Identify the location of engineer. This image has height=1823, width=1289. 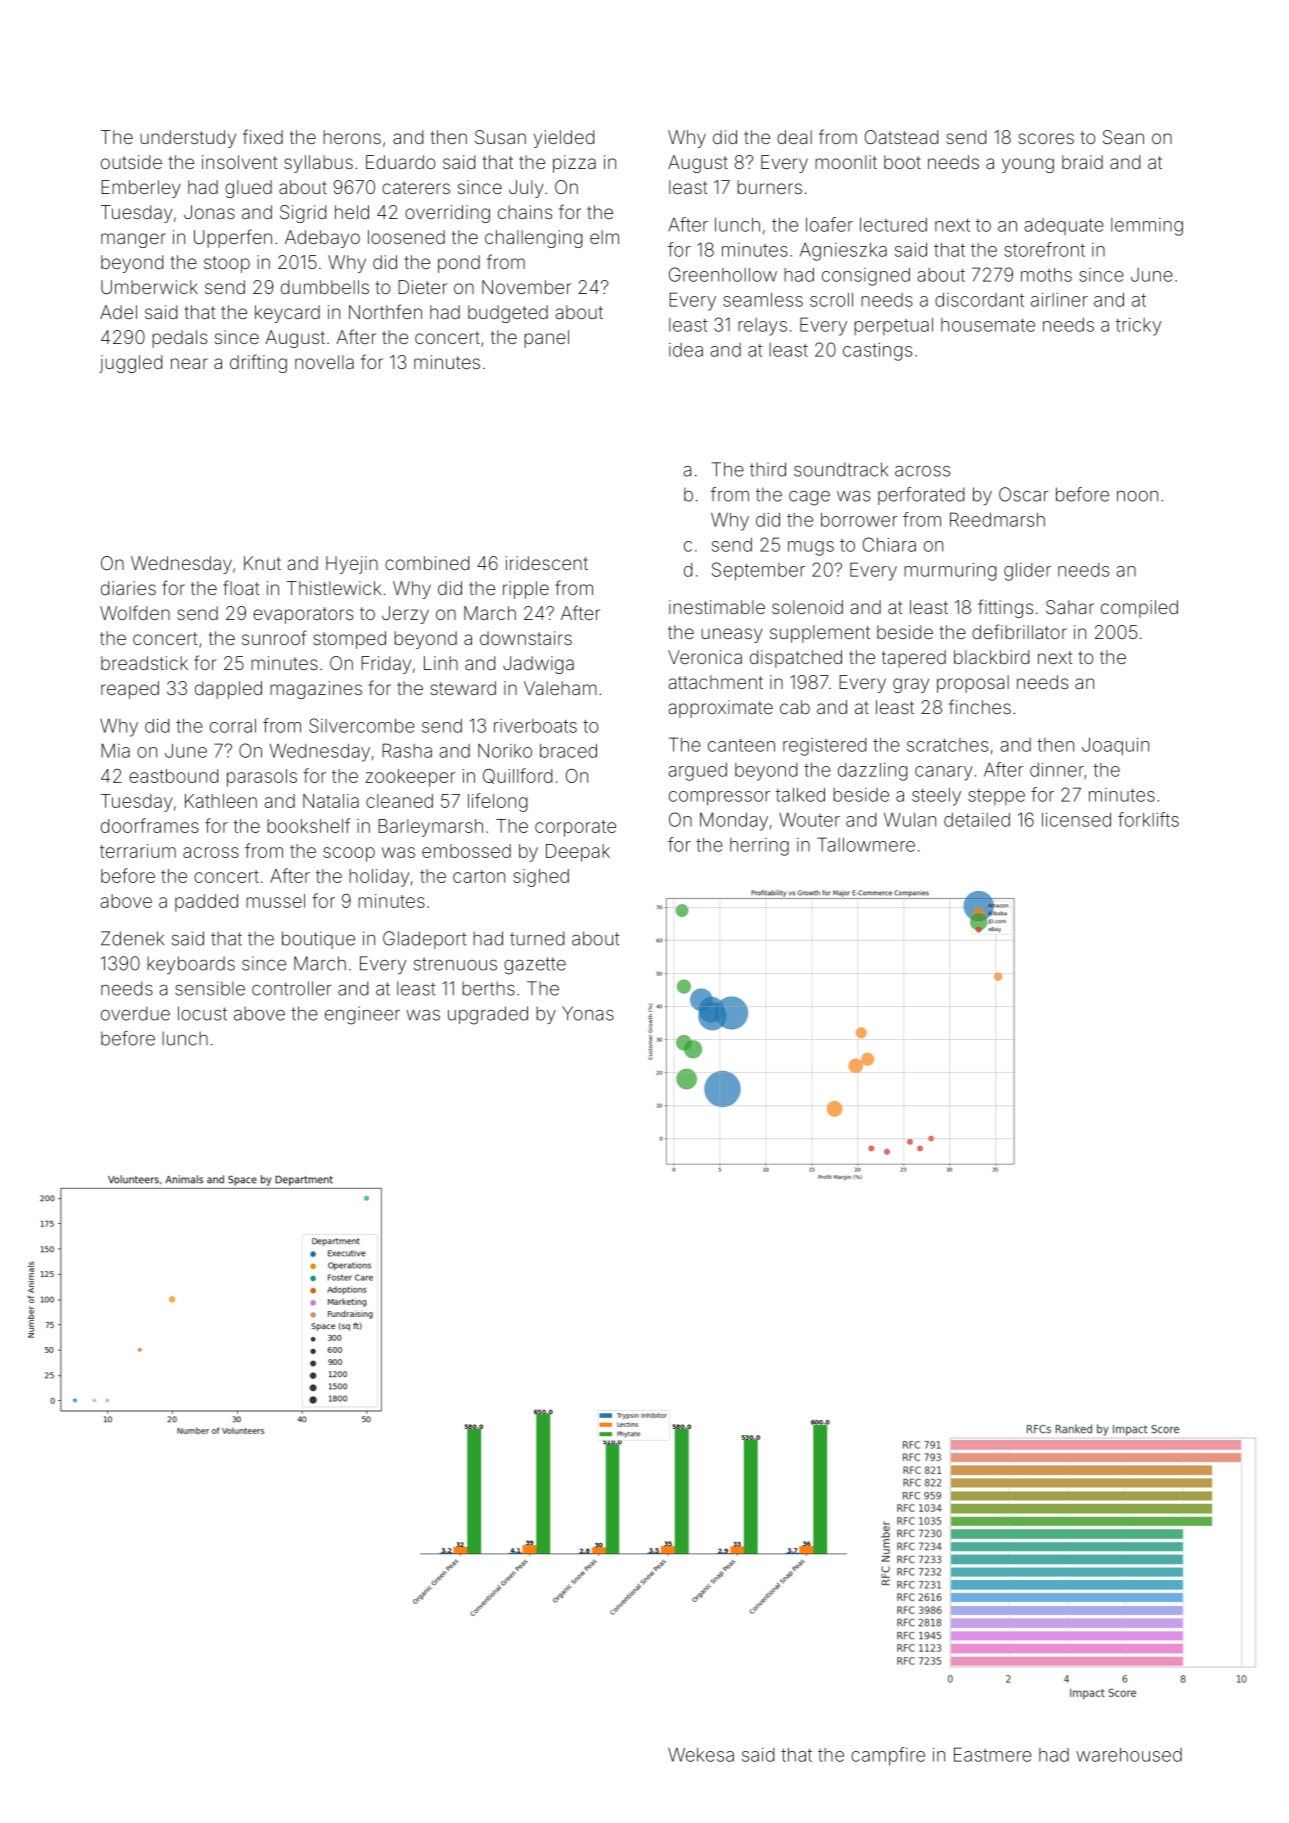
(362, 1015).
